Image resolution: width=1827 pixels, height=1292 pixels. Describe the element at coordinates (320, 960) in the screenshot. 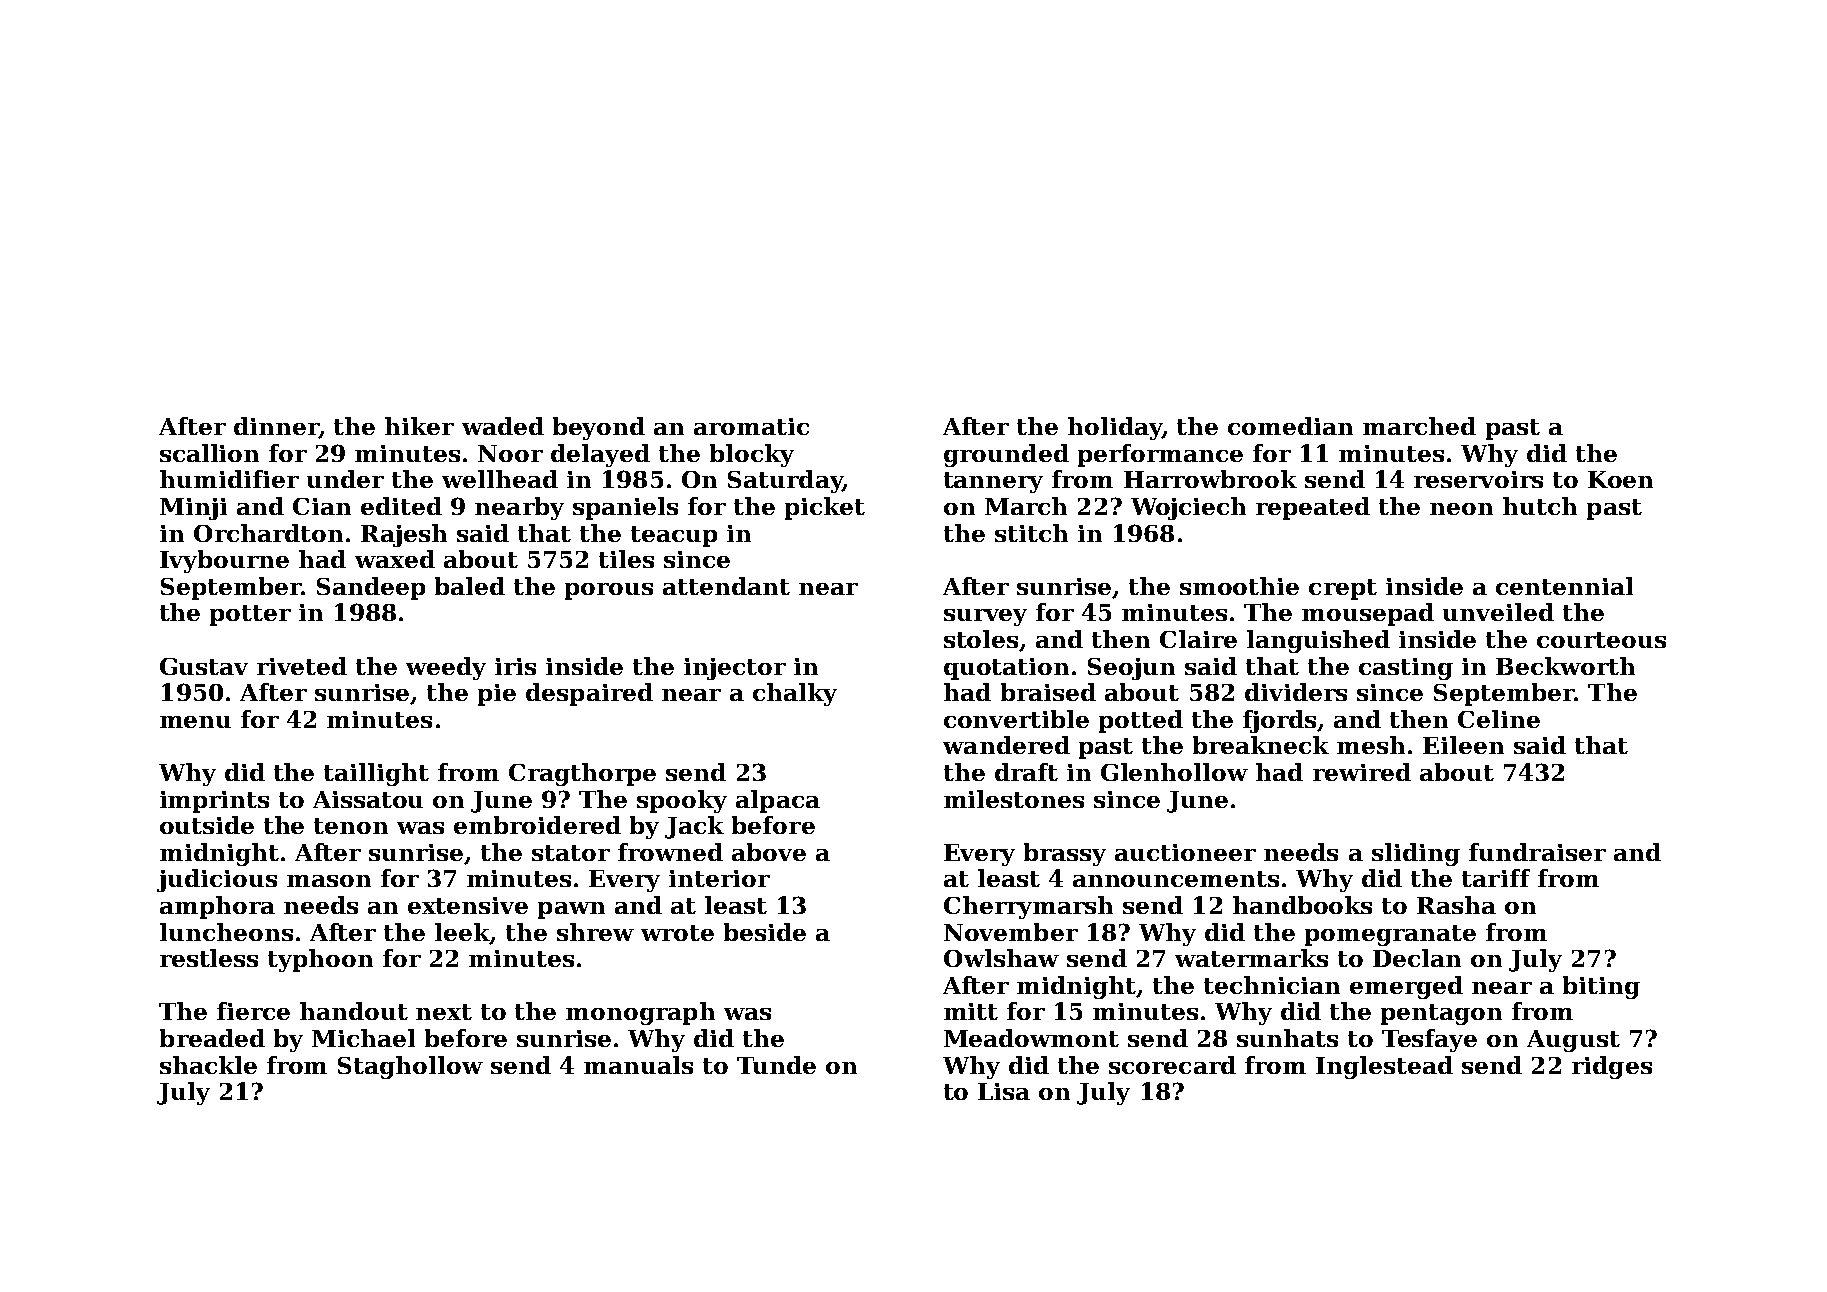

I see `typhoon` at that location.
